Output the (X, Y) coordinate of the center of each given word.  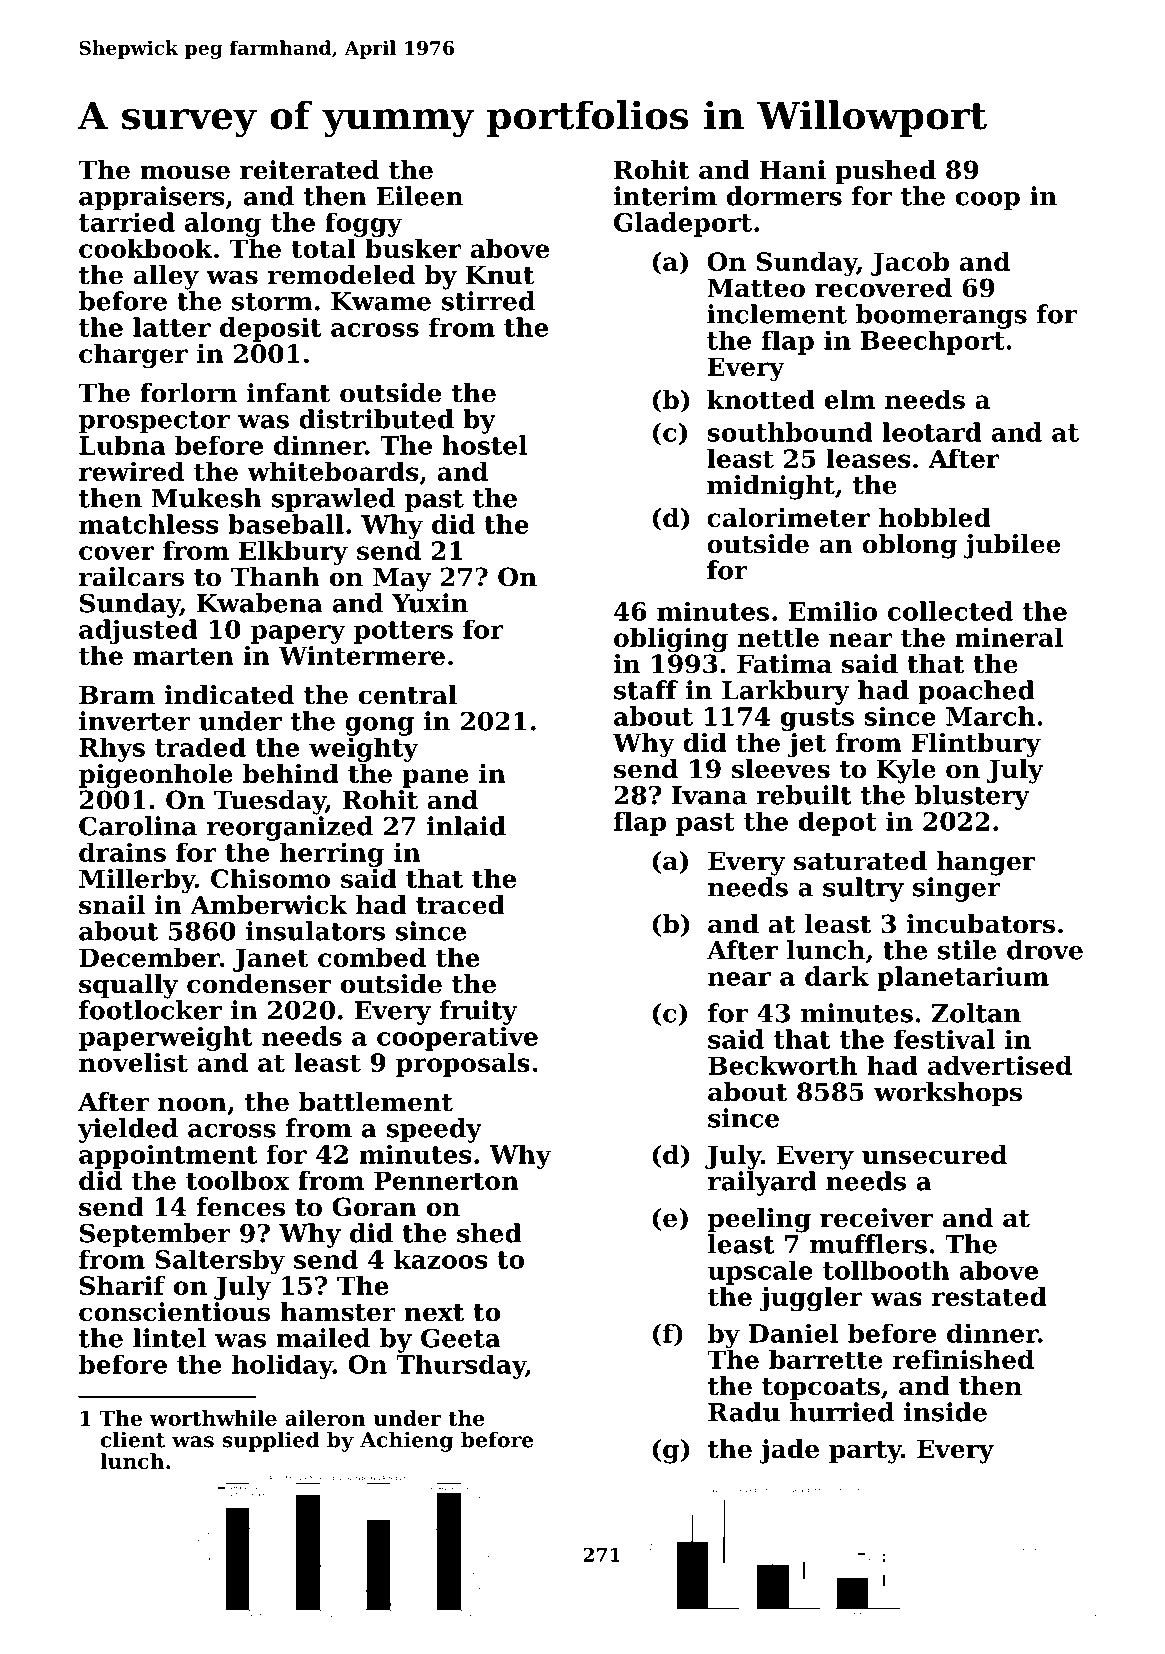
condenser (259, 984)
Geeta (461, 1338)
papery (298, 634)
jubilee (1012, 546)
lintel (169, 1338)
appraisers (152, 198)
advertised (1000, 1065)
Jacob (910, 263)
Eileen (420, 196)
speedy (434, 1130)
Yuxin (430, 603)
